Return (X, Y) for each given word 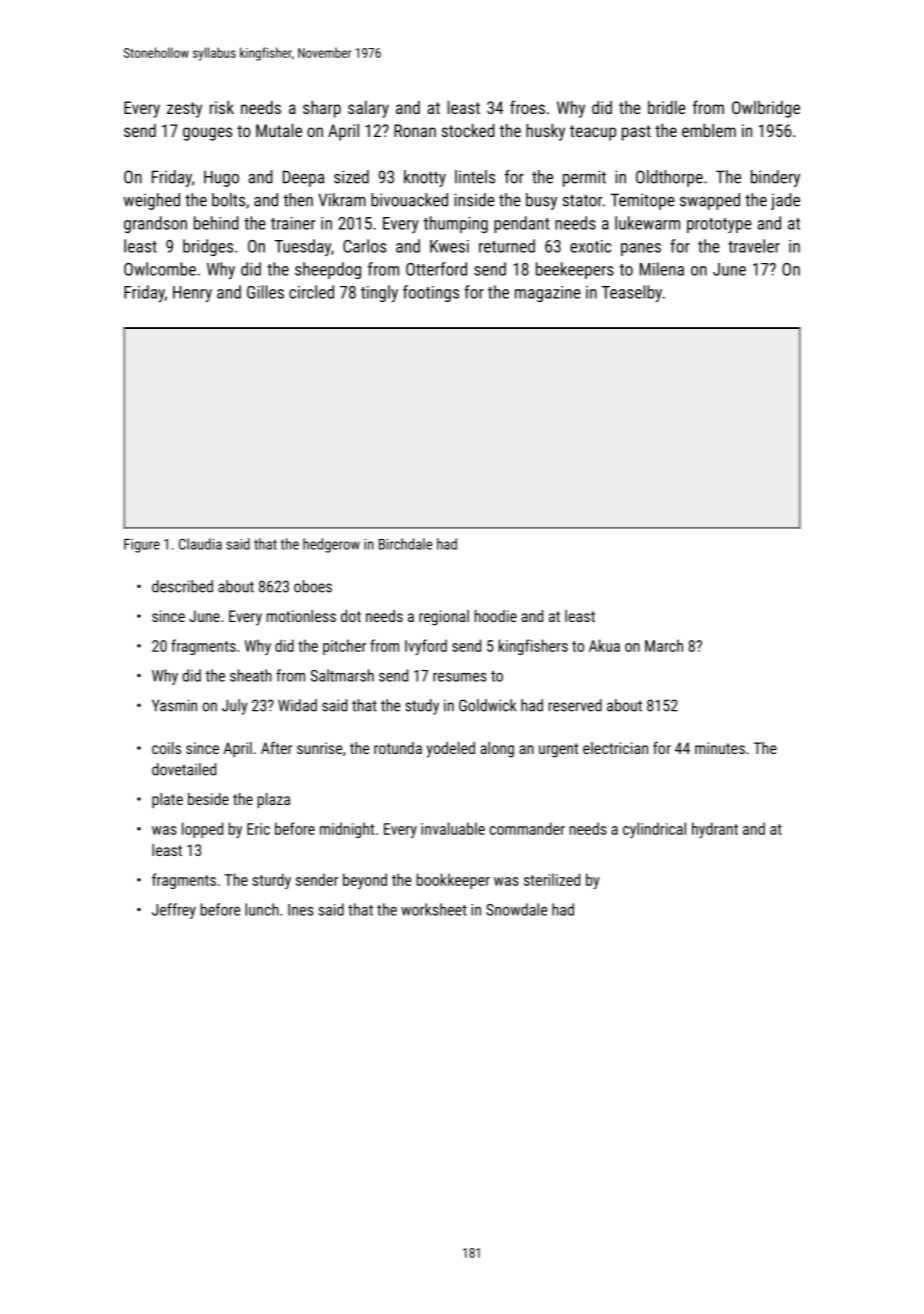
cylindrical (654, 830)
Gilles (265, 292)
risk (222, 107)
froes (527, 107)
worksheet (434, 909)
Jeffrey (174, 911)
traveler (754, 246)
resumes (460, 677)
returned (507, 246)
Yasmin (174, 705)
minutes (720, 748)
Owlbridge (766, 109)
